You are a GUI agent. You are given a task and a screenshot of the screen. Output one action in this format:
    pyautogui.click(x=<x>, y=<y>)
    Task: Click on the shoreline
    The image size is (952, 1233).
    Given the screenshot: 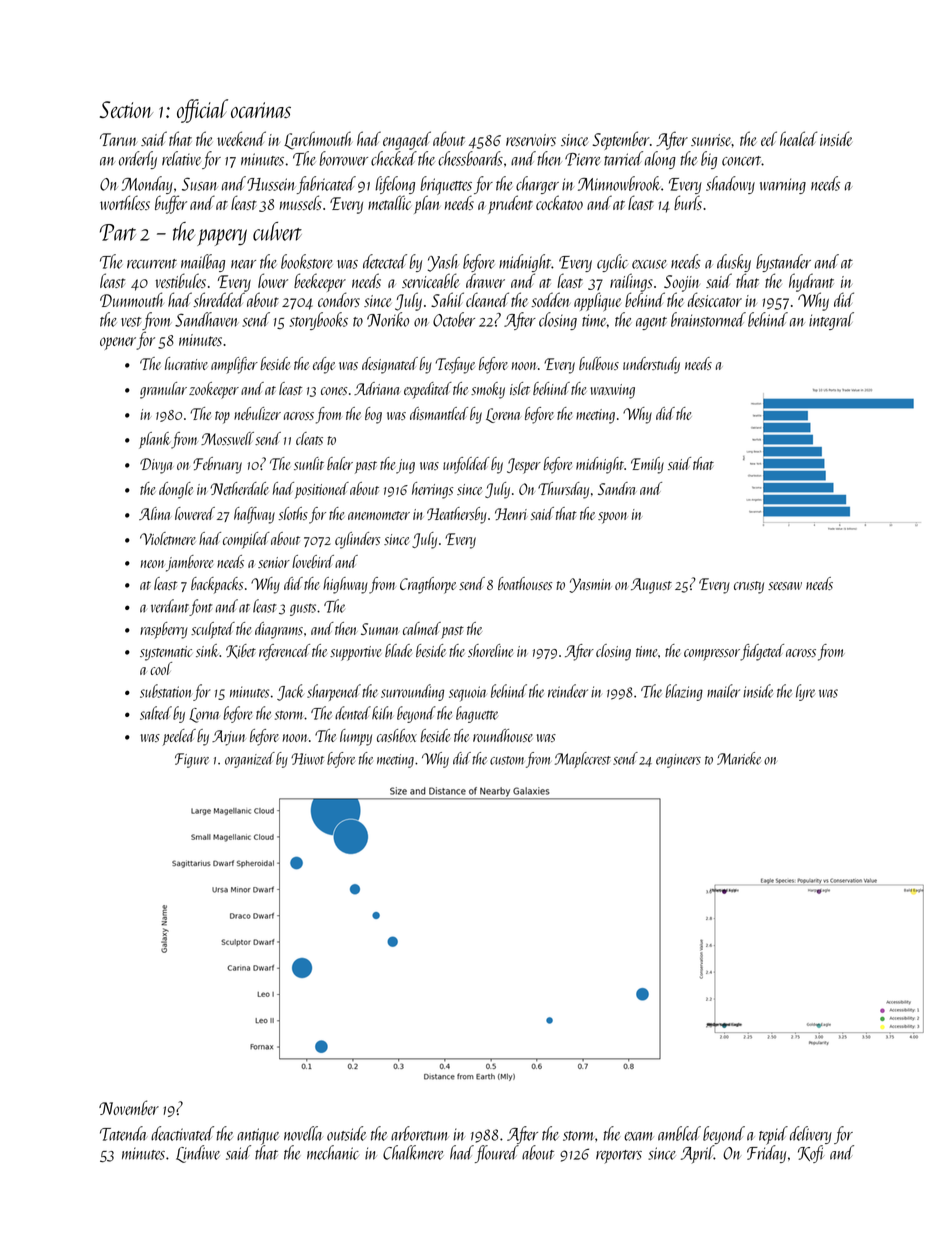 What is the action you would take?
    pyautogui.click(x=491, y=650)
